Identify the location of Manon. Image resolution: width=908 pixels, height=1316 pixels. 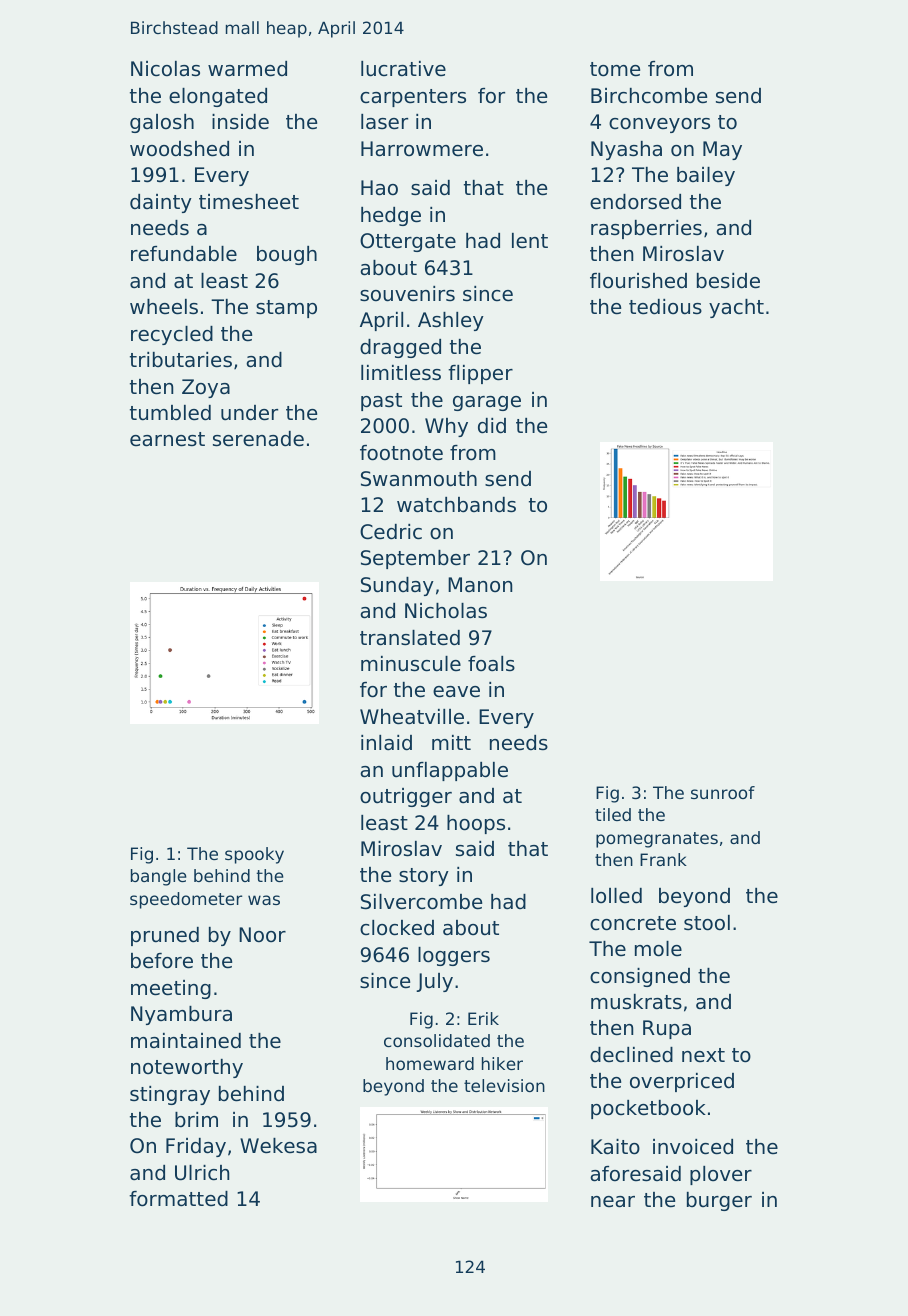
(480, 585).
